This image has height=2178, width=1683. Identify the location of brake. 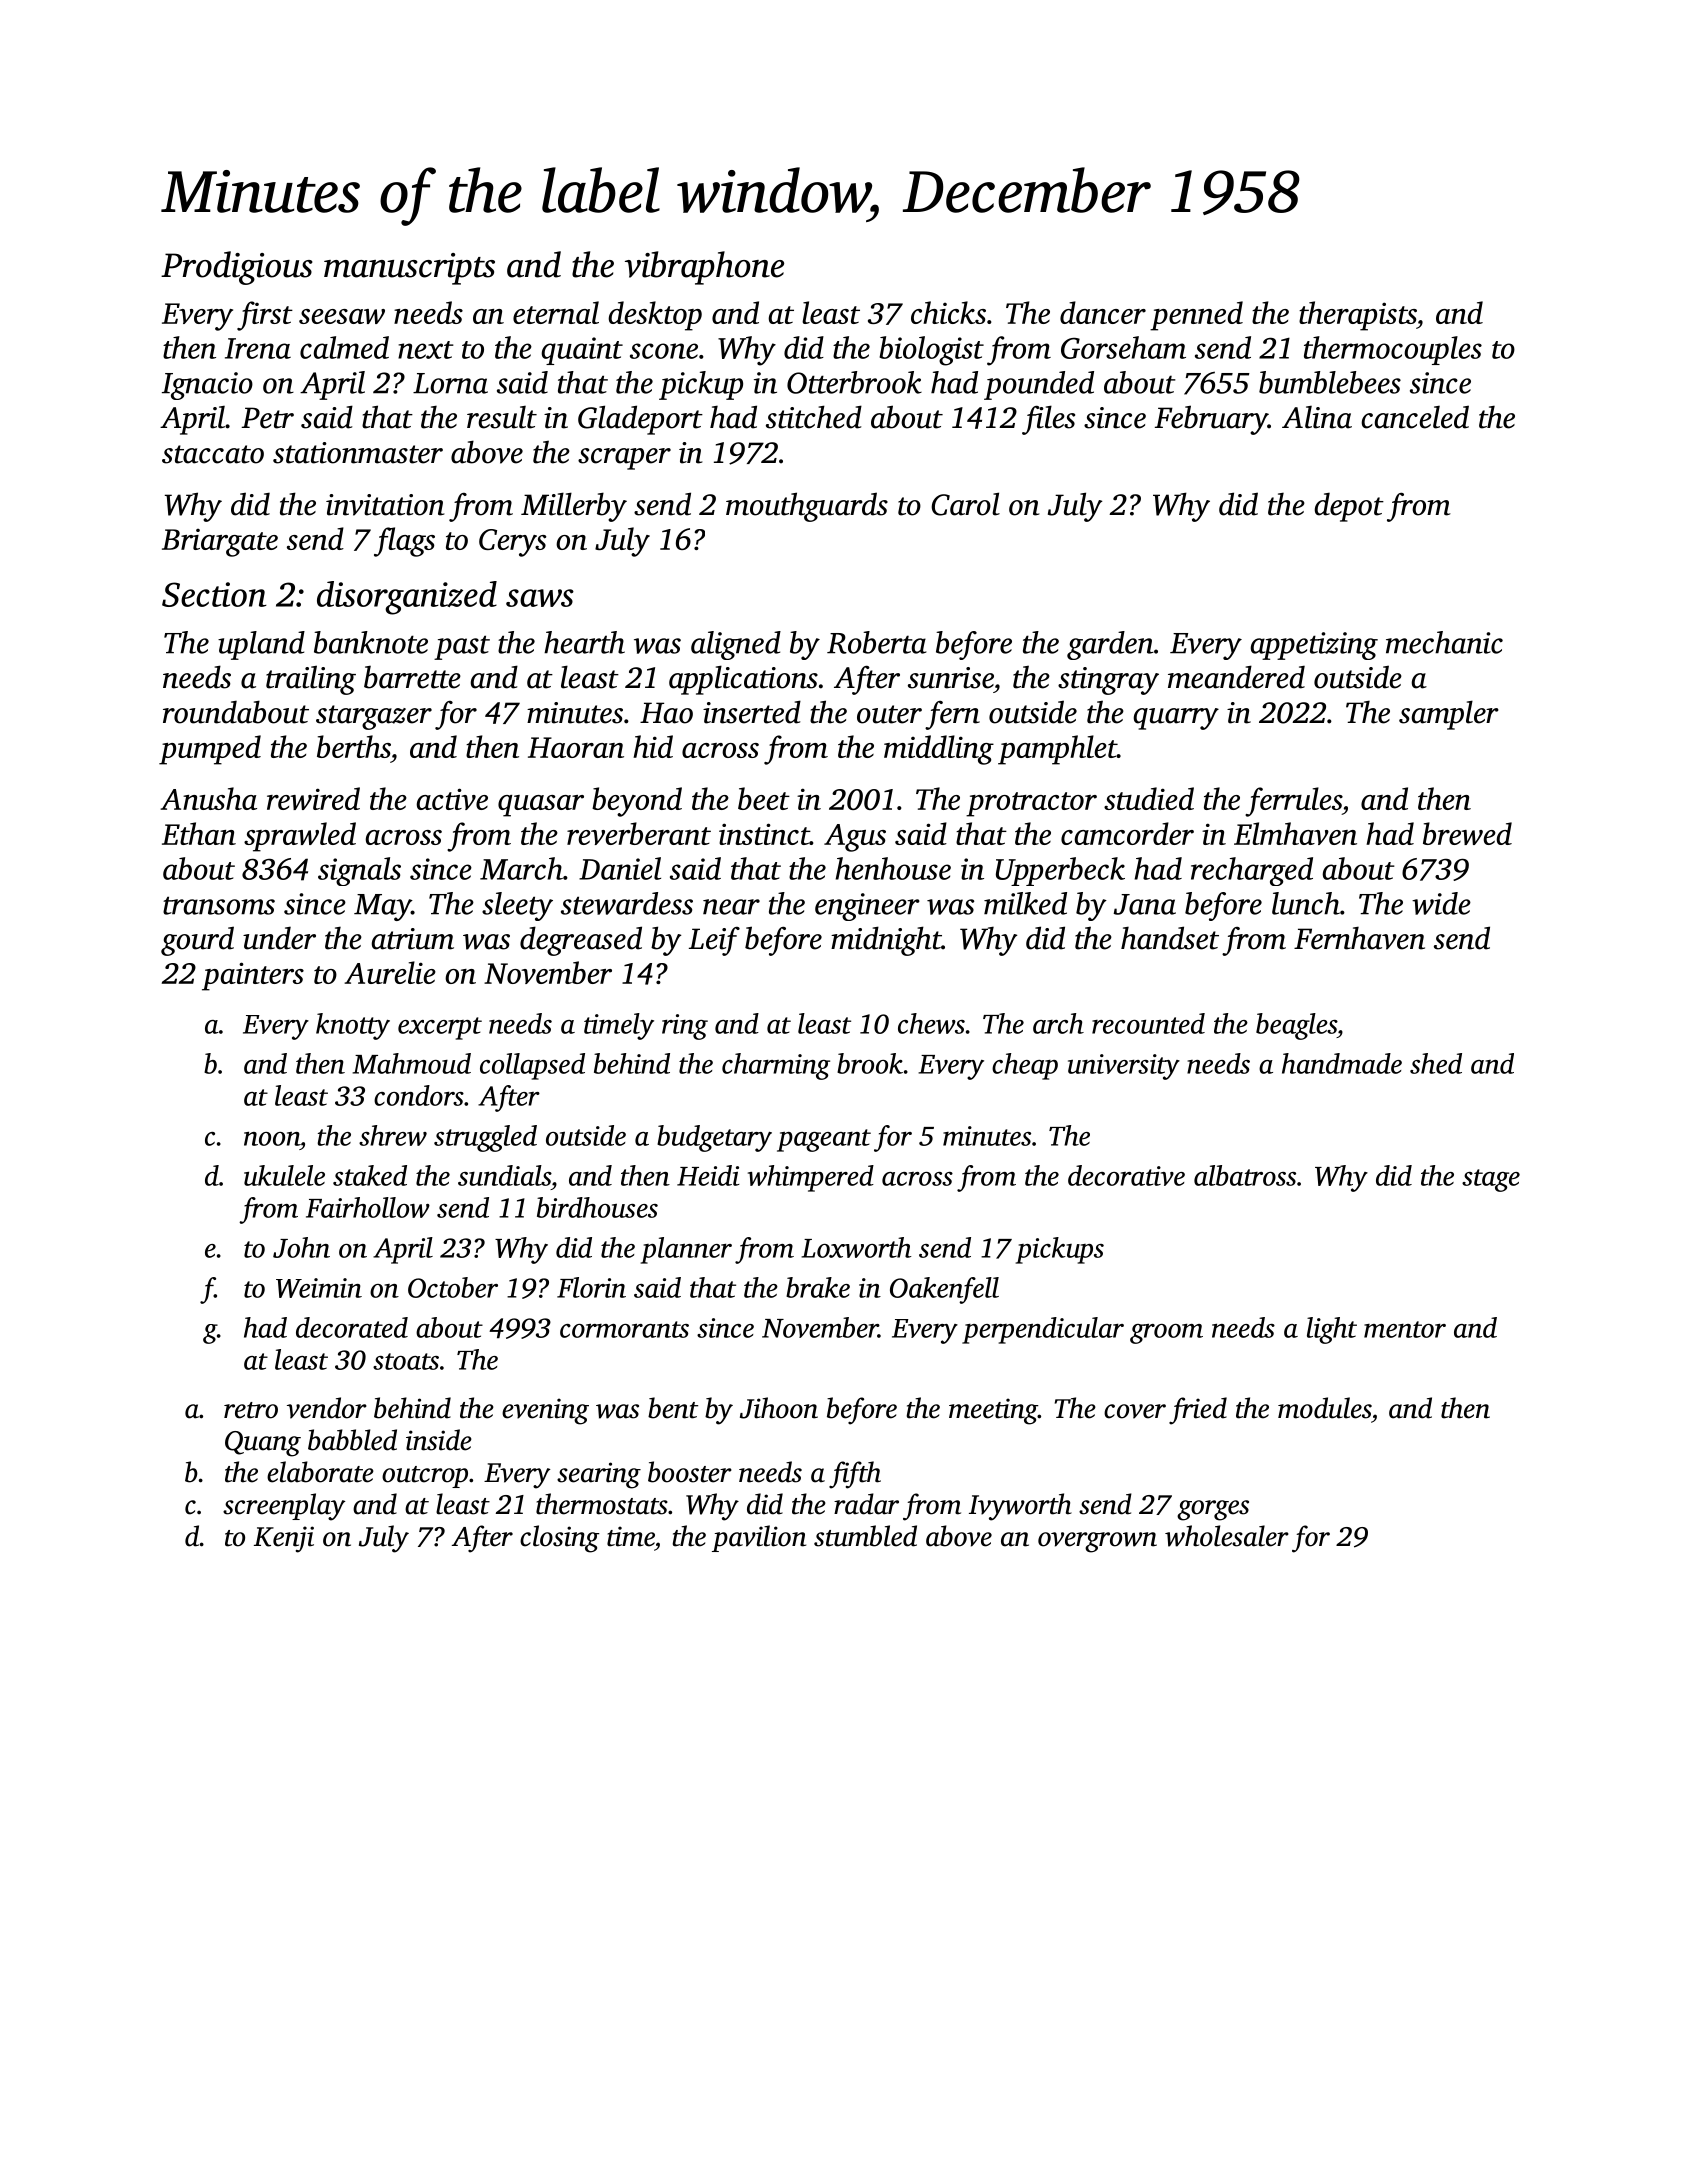
(818, 1287).
